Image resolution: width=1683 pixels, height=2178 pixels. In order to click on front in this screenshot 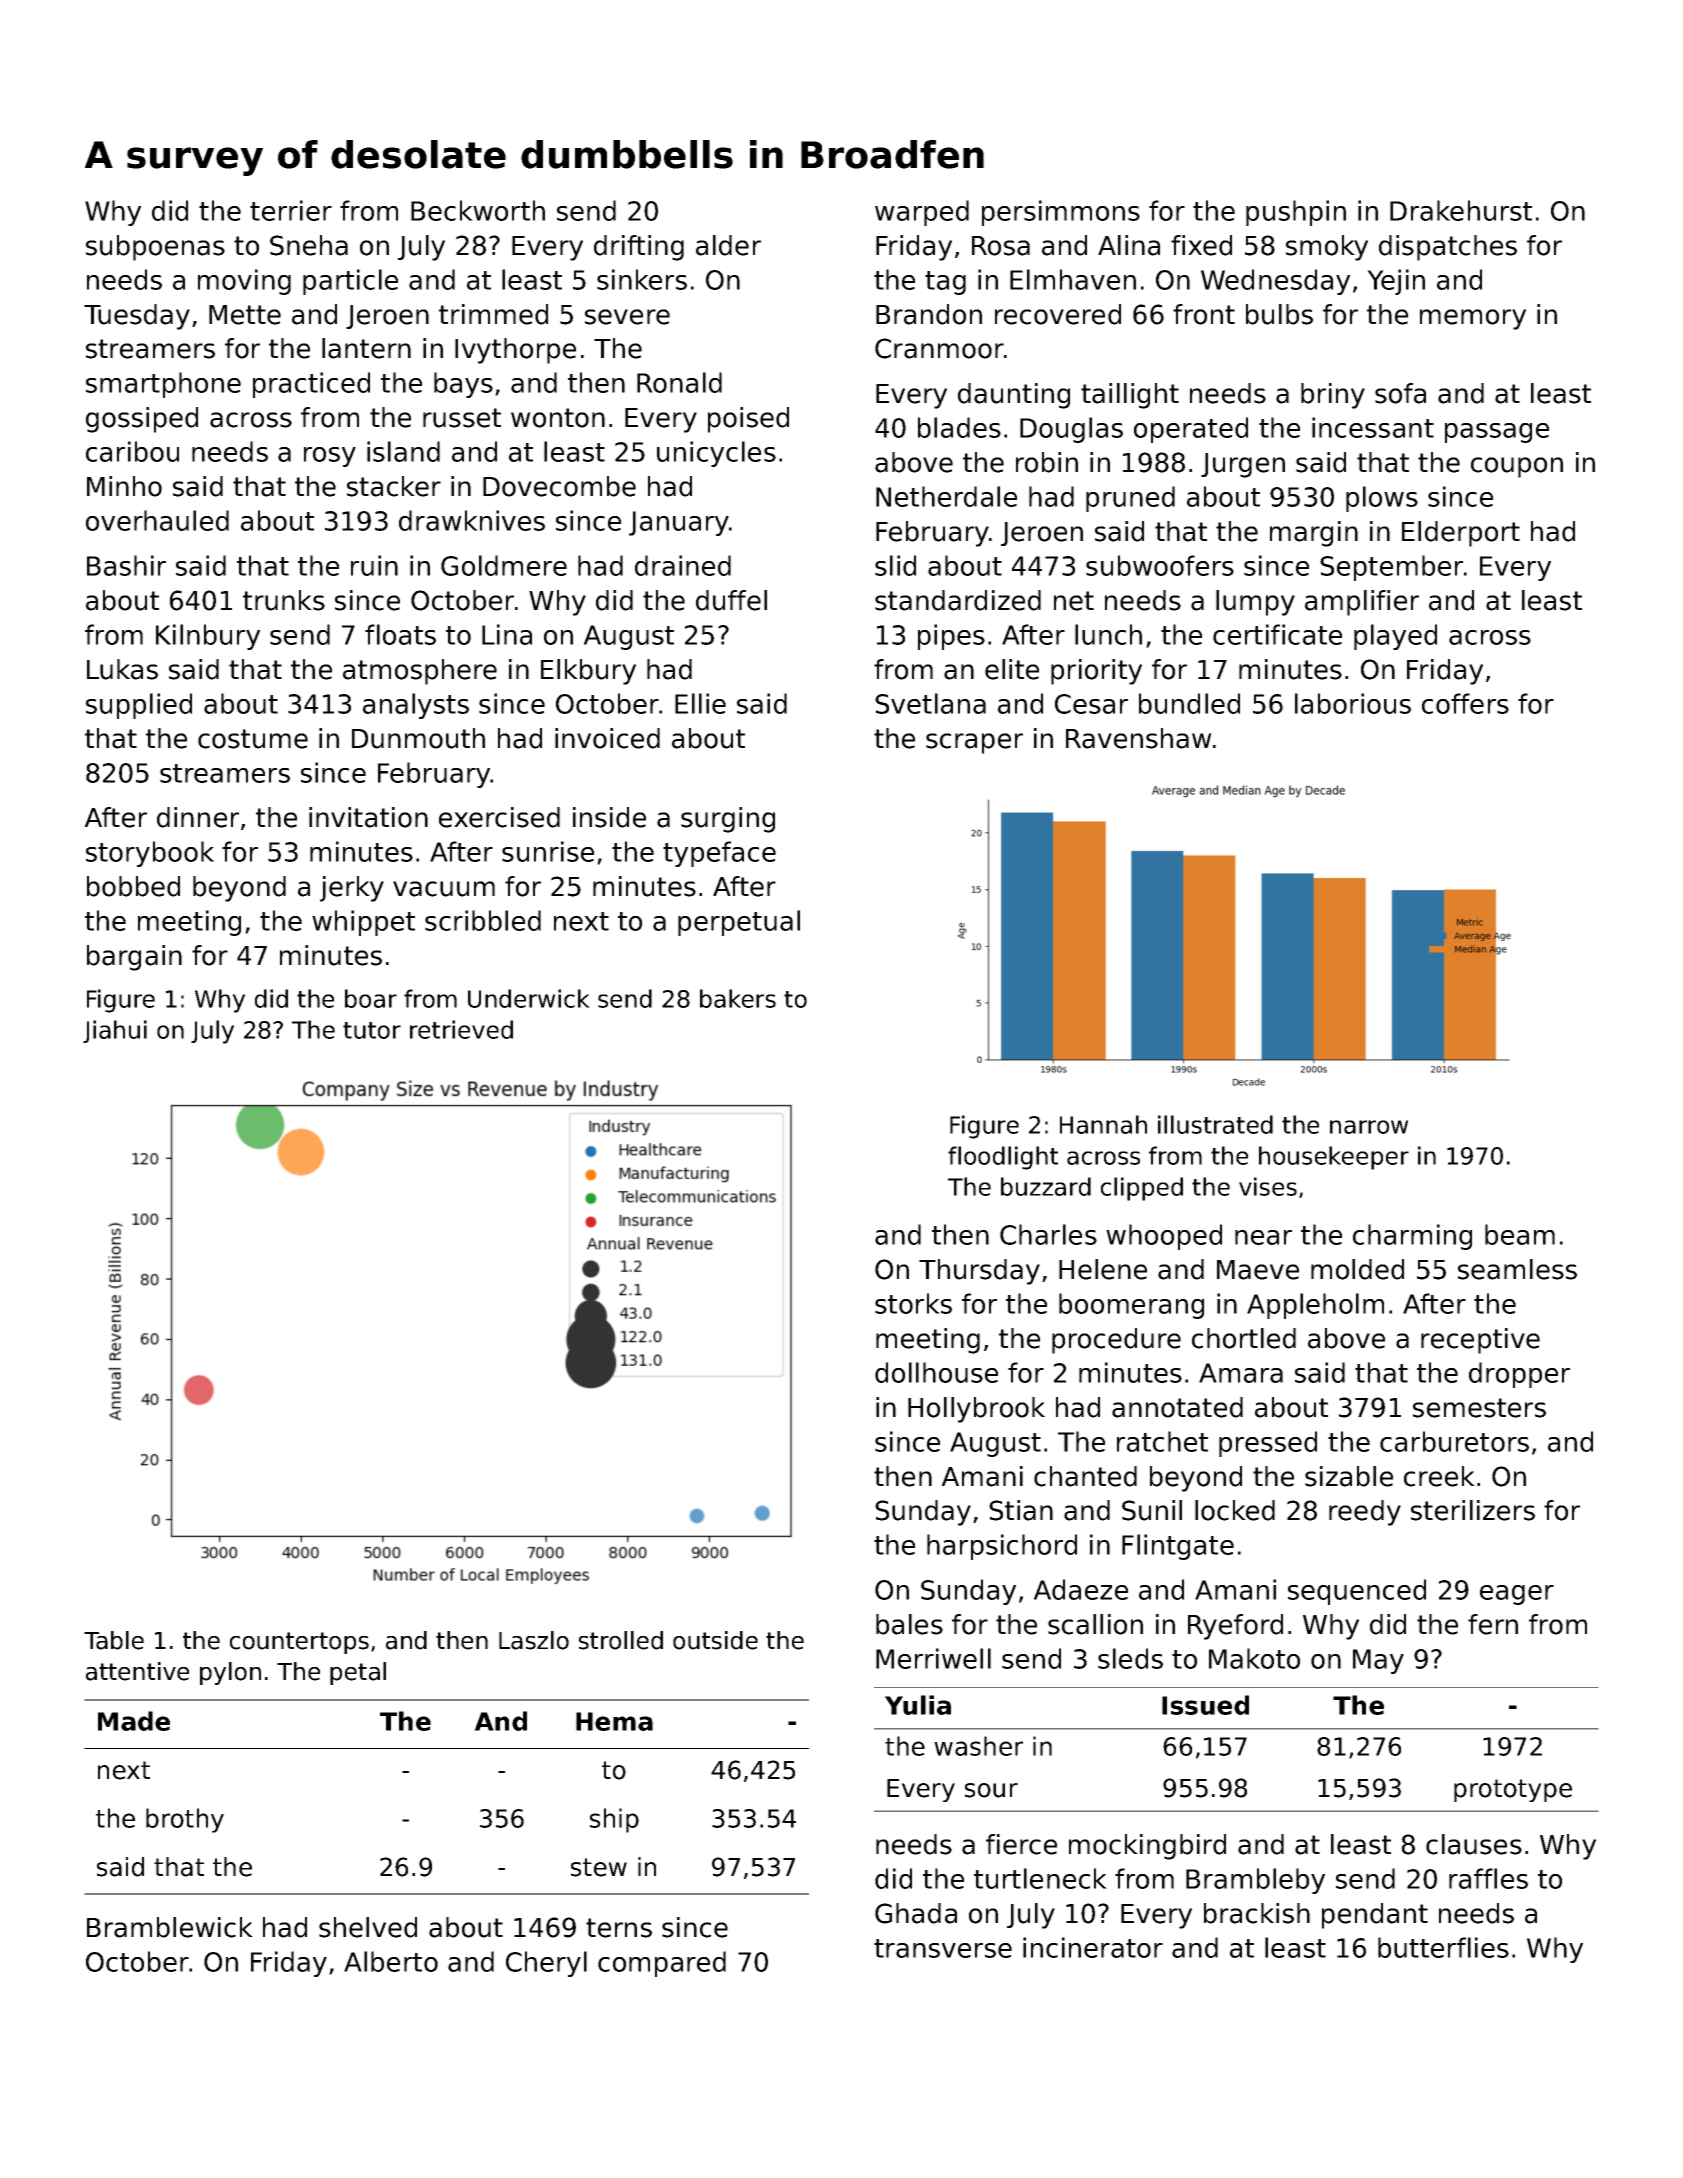, I will do `click(1204, 314)`.
